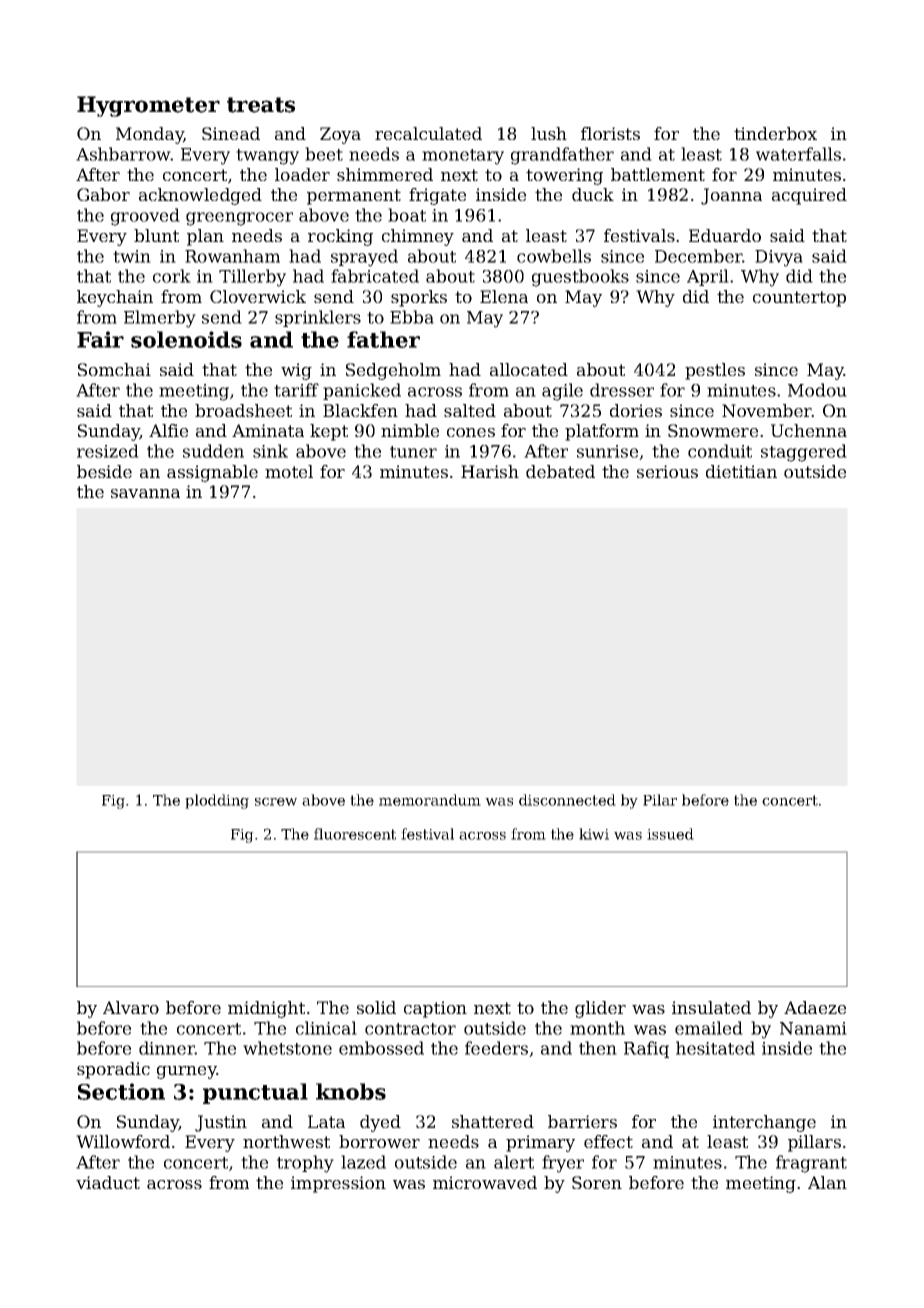 The image size is (924, 1308). What do you see at coordinates (549, 133) in the screenshot?
I see `lush` at bounding box center [549, 133].
